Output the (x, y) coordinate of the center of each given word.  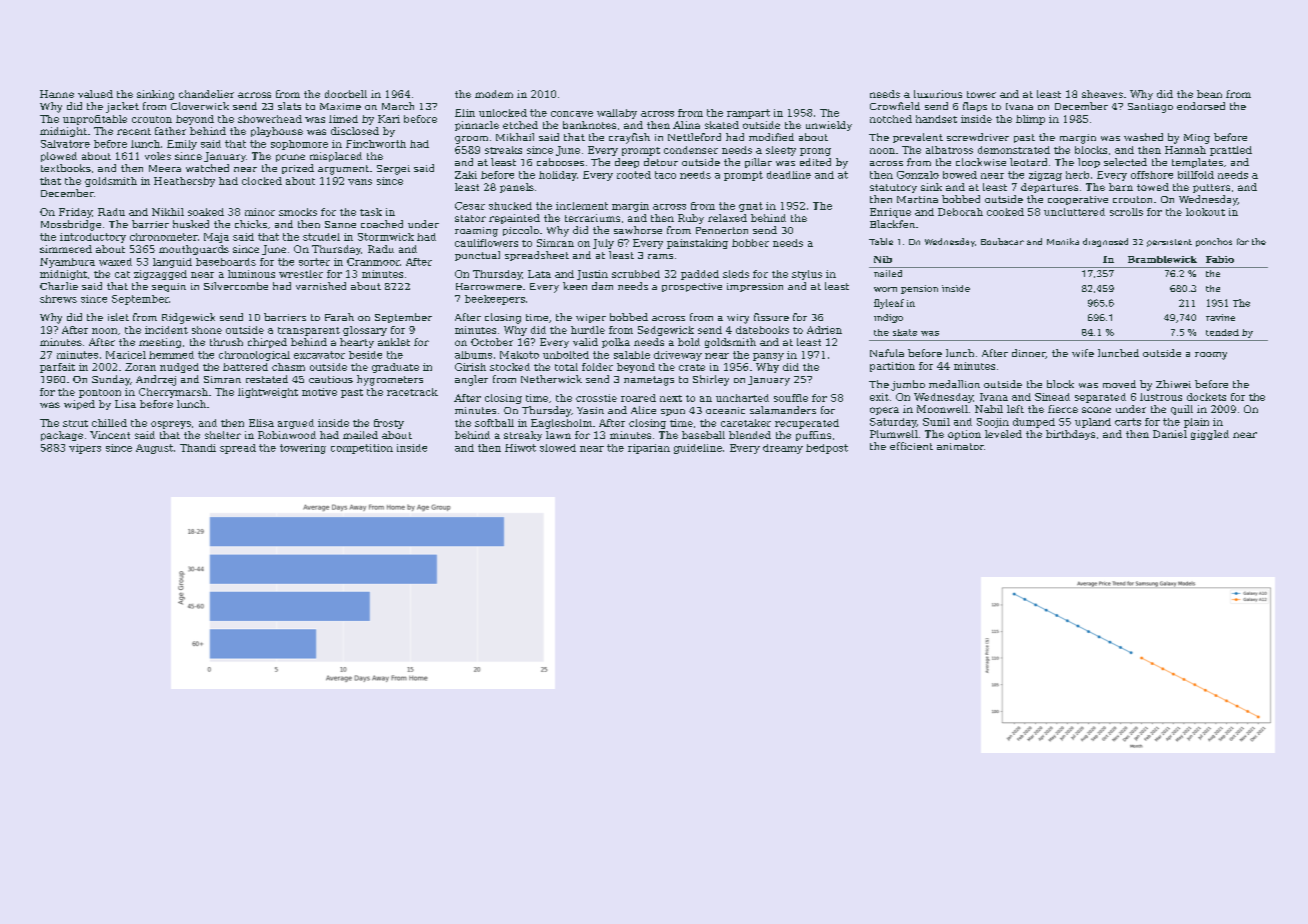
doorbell (346, 94)
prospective (692, 287)
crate (692, 367)
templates (1197, 163)
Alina (686, 125)
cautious (331, 379)
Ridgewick (188, 318)
